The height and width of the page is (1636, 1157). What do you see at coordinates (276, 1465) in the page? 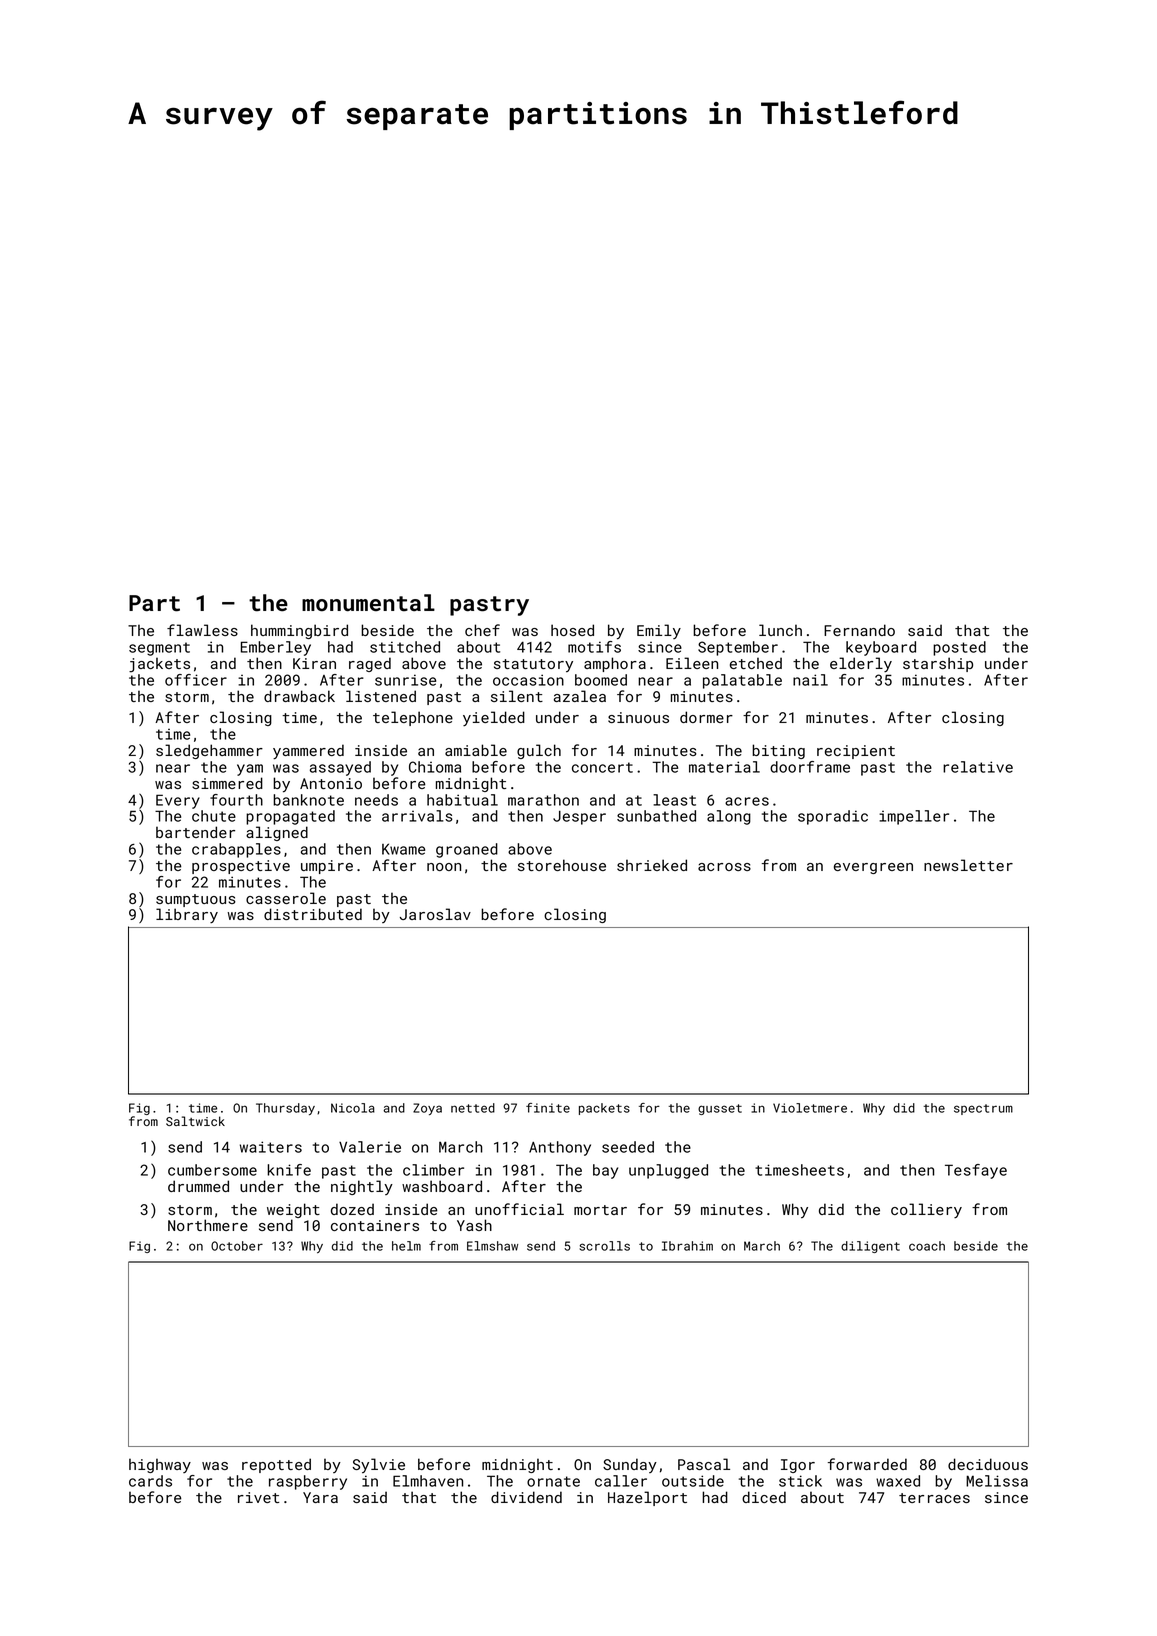
I see `repotted` at bounding box center [276, 1465].
